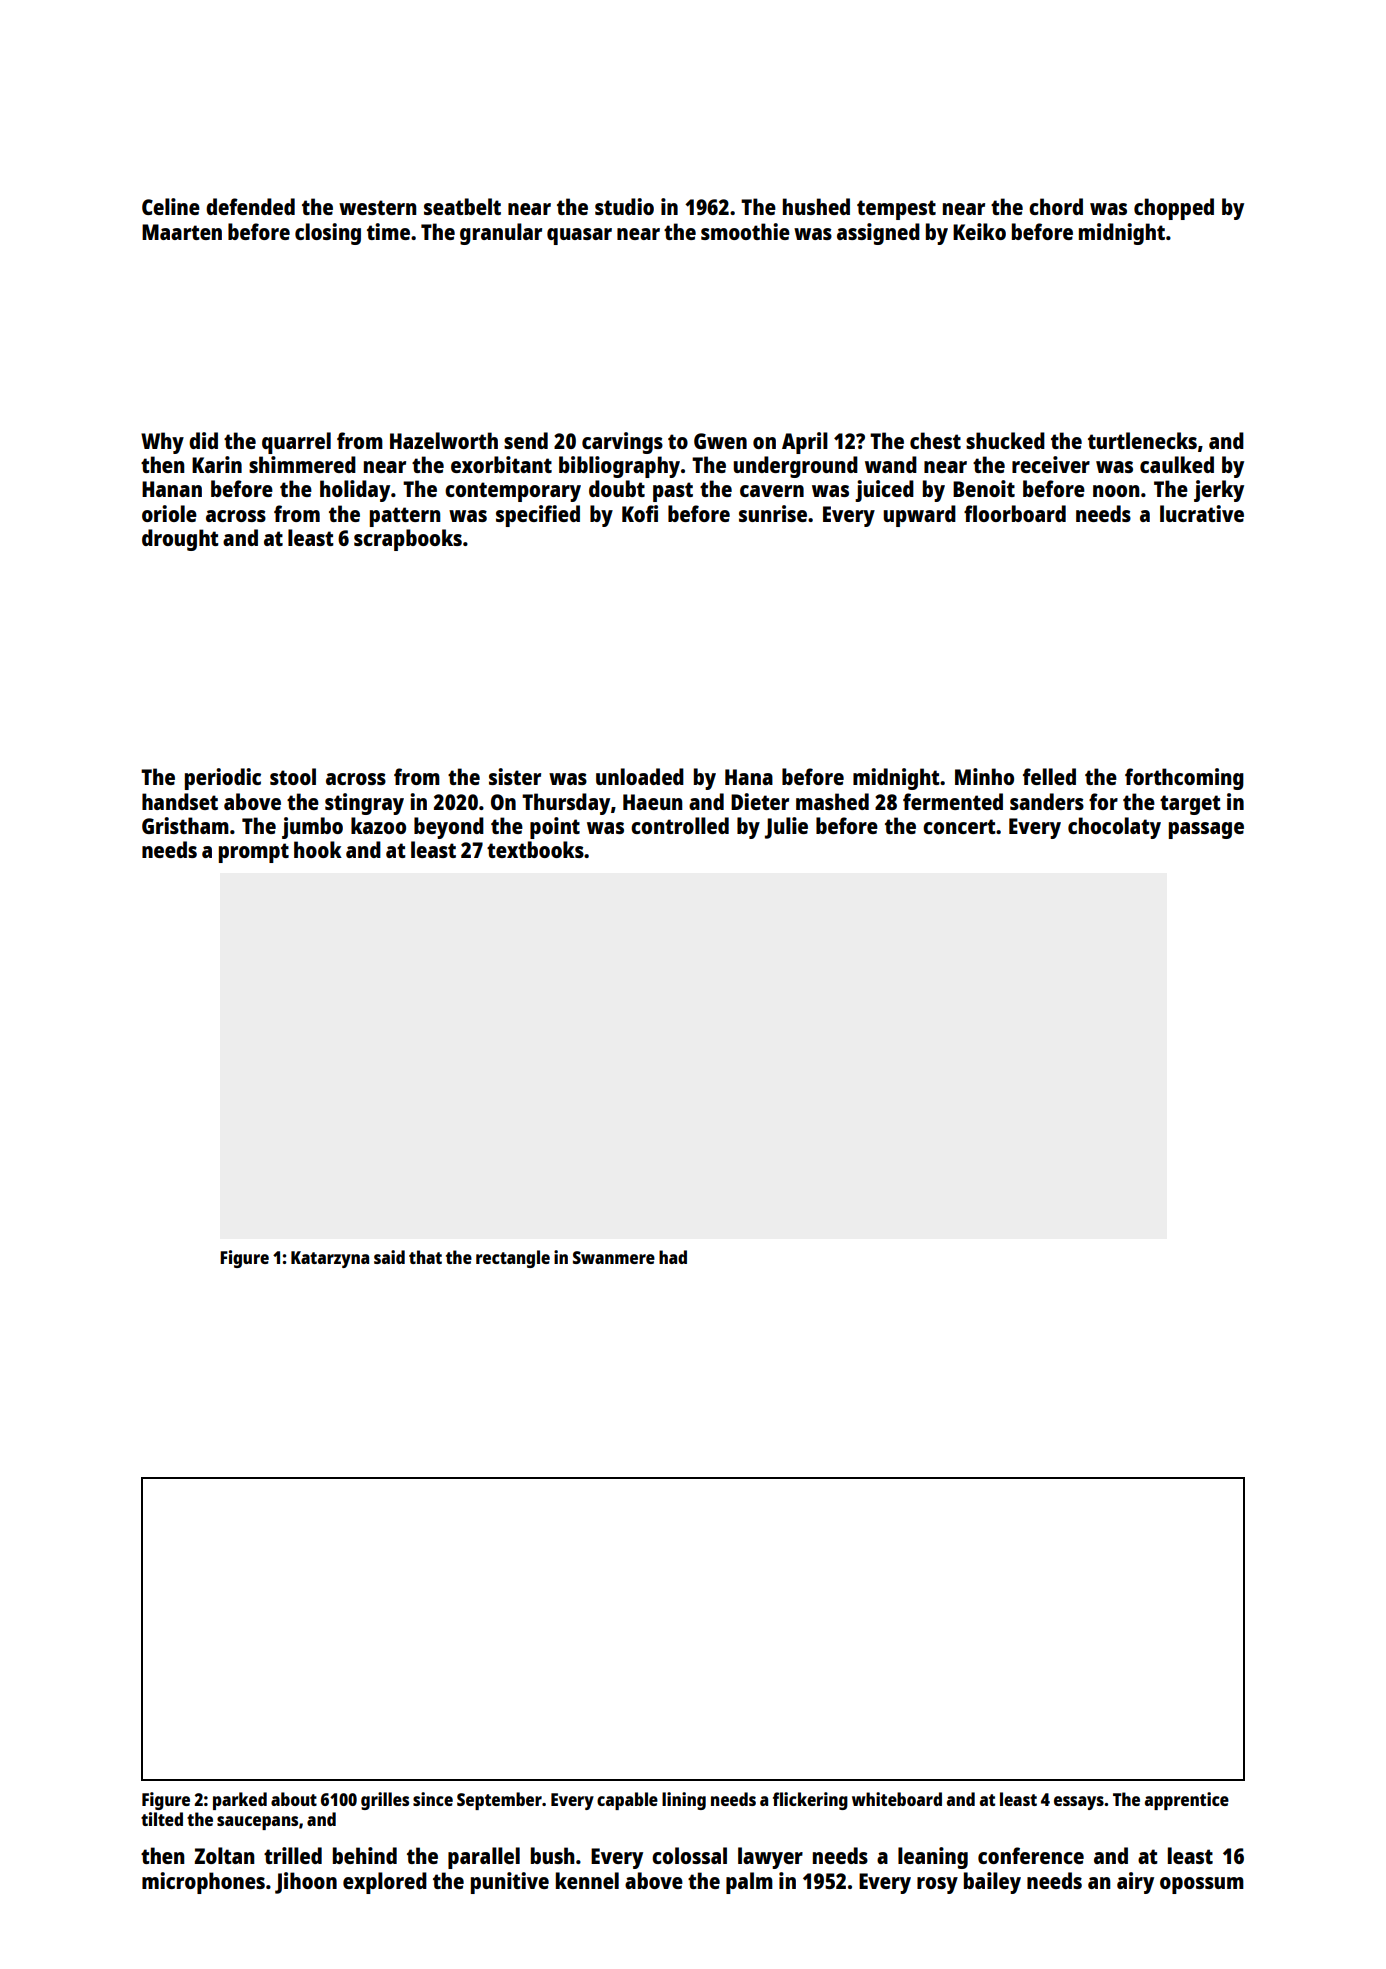 The image size is (1386, 1969). Describe the element at coordinates (180, 801) in the image. I see `handset` at that location.
